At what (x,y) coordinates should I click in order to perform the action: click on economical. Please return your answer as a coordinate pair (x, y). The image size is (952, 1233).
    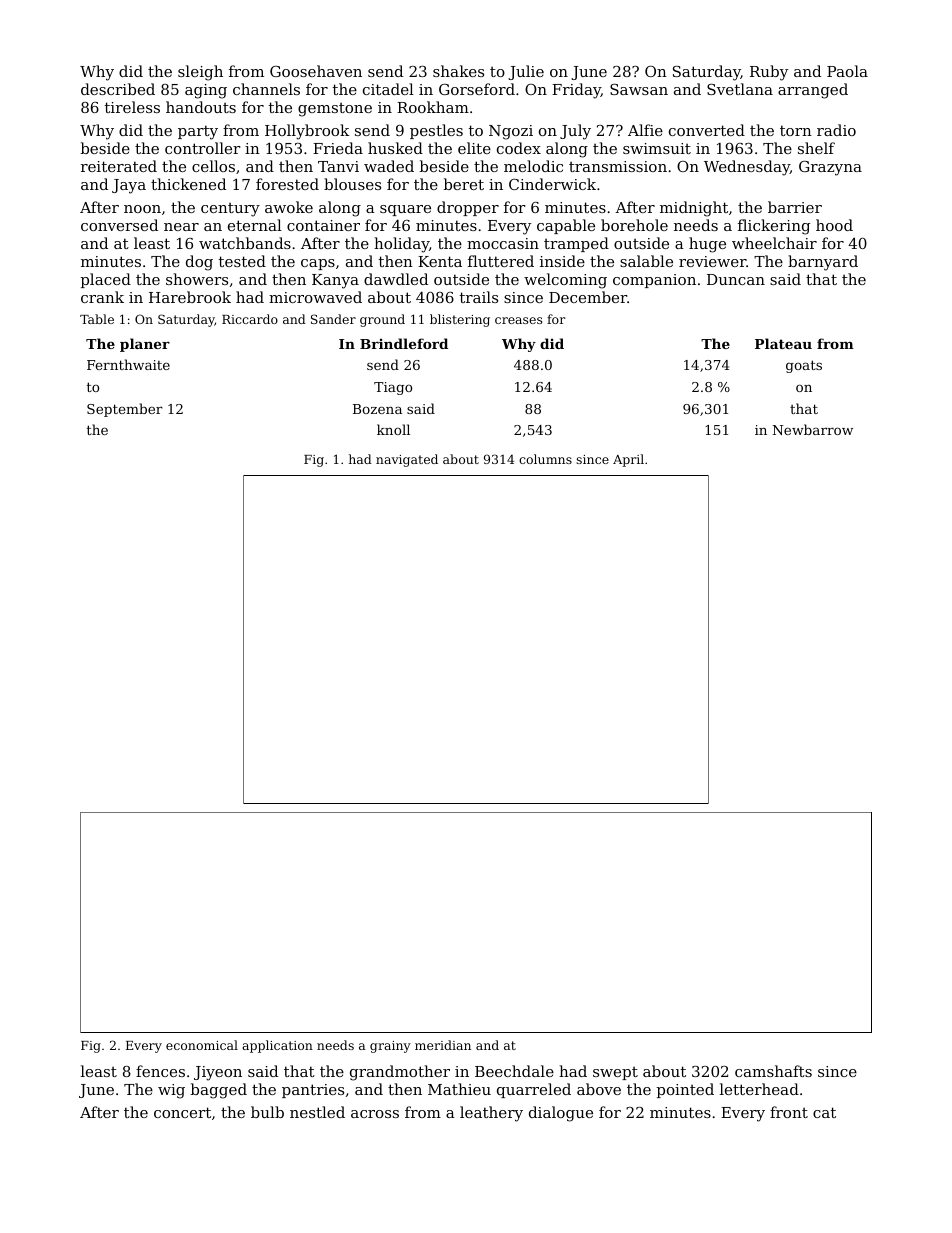
    Looking at the image, I should click on (202, 1045).
